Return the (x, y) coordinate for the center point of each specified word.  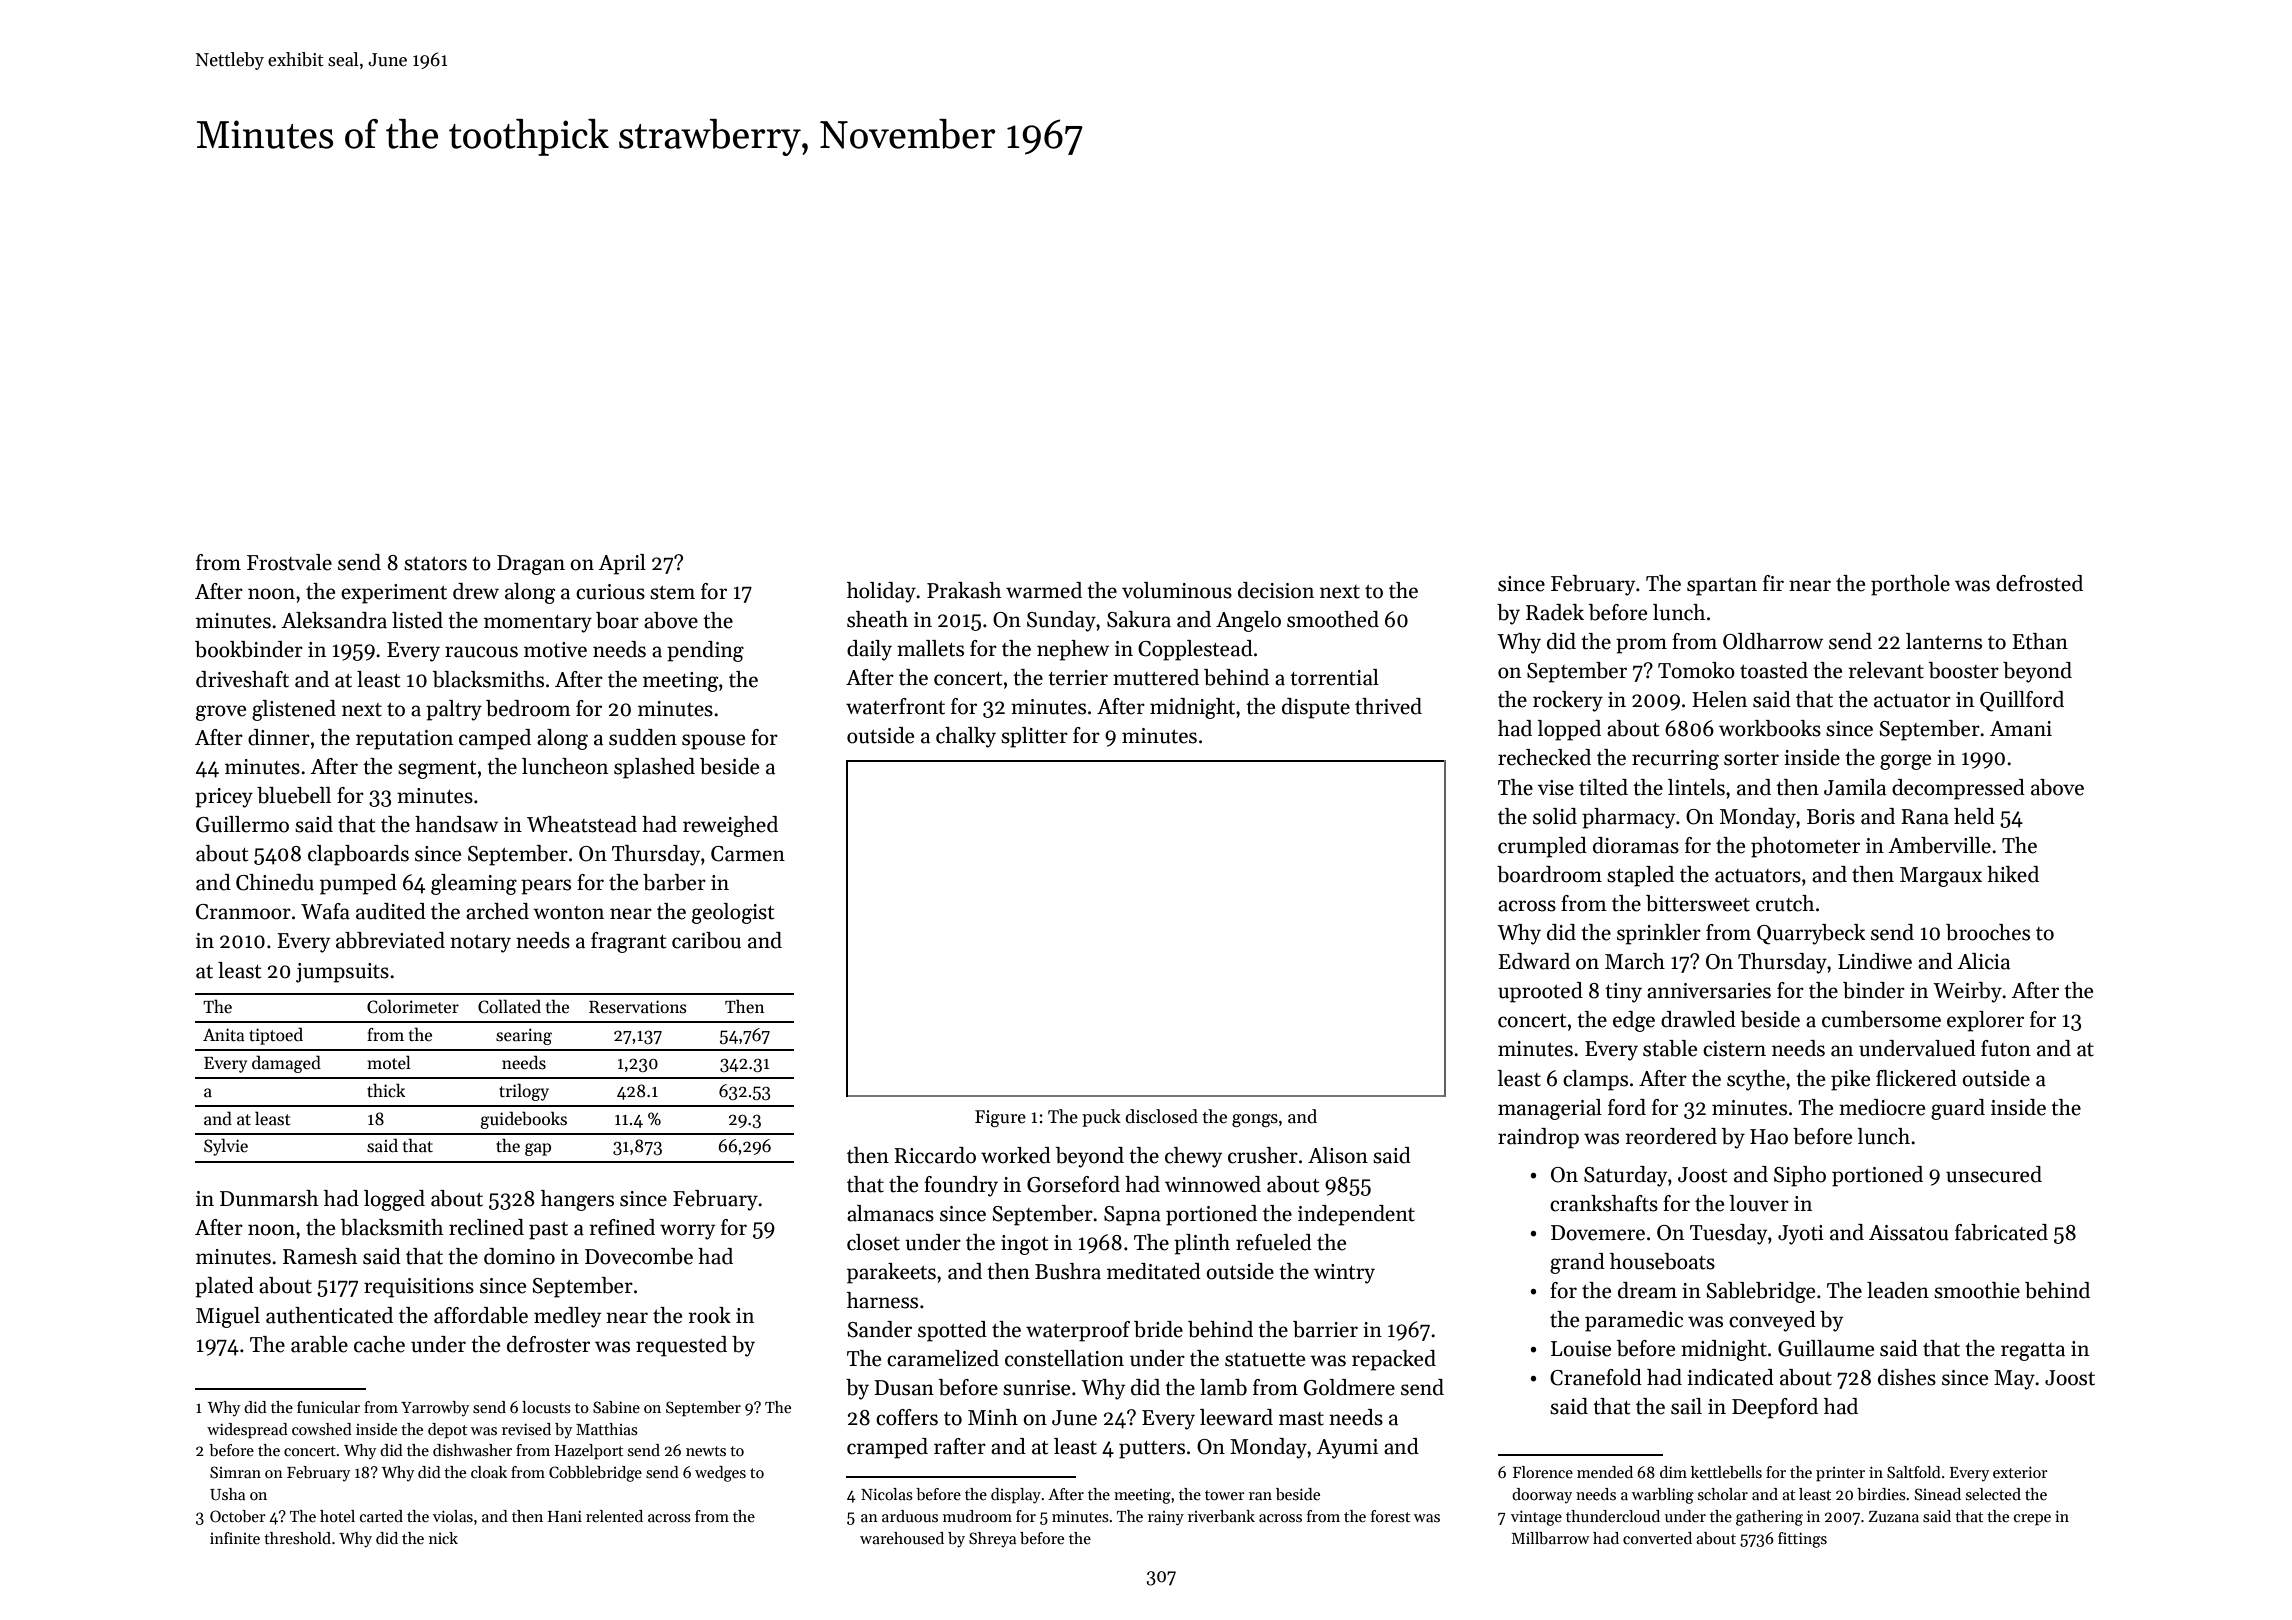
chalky (966, 737)
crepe (2032, 1520)
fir (1773, 583)
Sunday (1061, 621)
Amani (2021, 729)
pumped (358, 884)
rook (709, 1315)
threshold (297, 1538)
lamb (1223, 1387)
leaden (1898, 1290)
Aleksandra (334, 620)
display (1016, 1496)
